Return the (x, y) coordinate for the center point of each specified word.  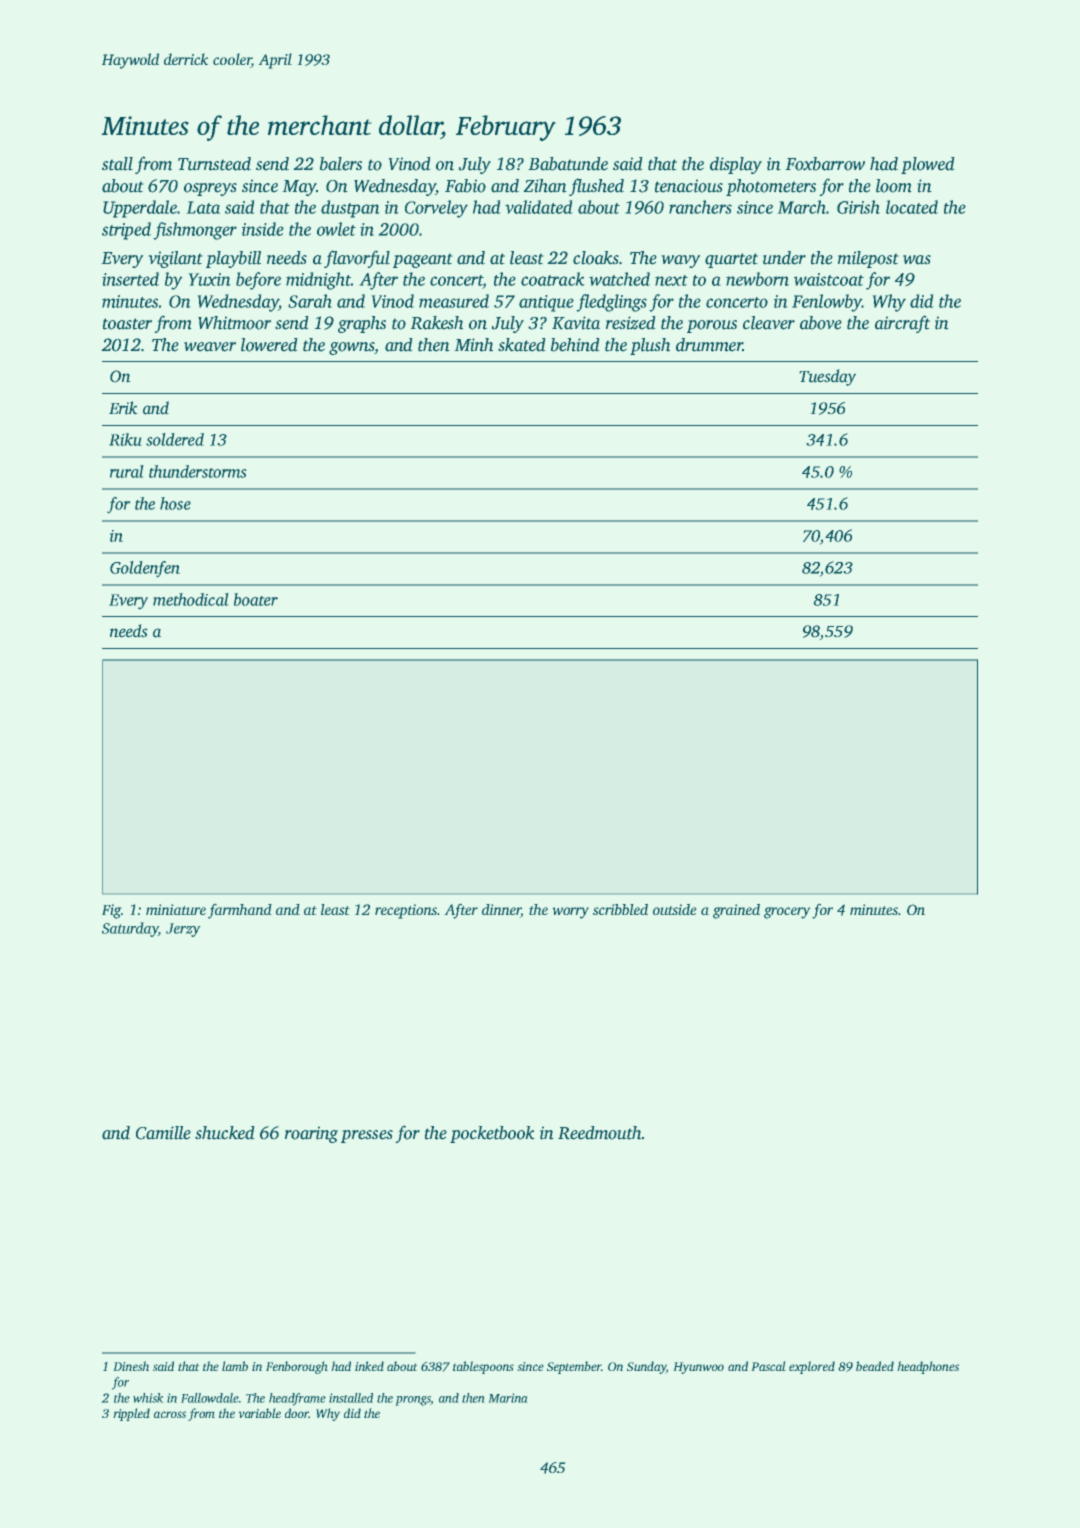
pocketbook (492, 1134)
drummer (709, 345)
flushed (596, 187)
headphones (928, 1367)
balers (341, 164)
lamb (235, 1366)
